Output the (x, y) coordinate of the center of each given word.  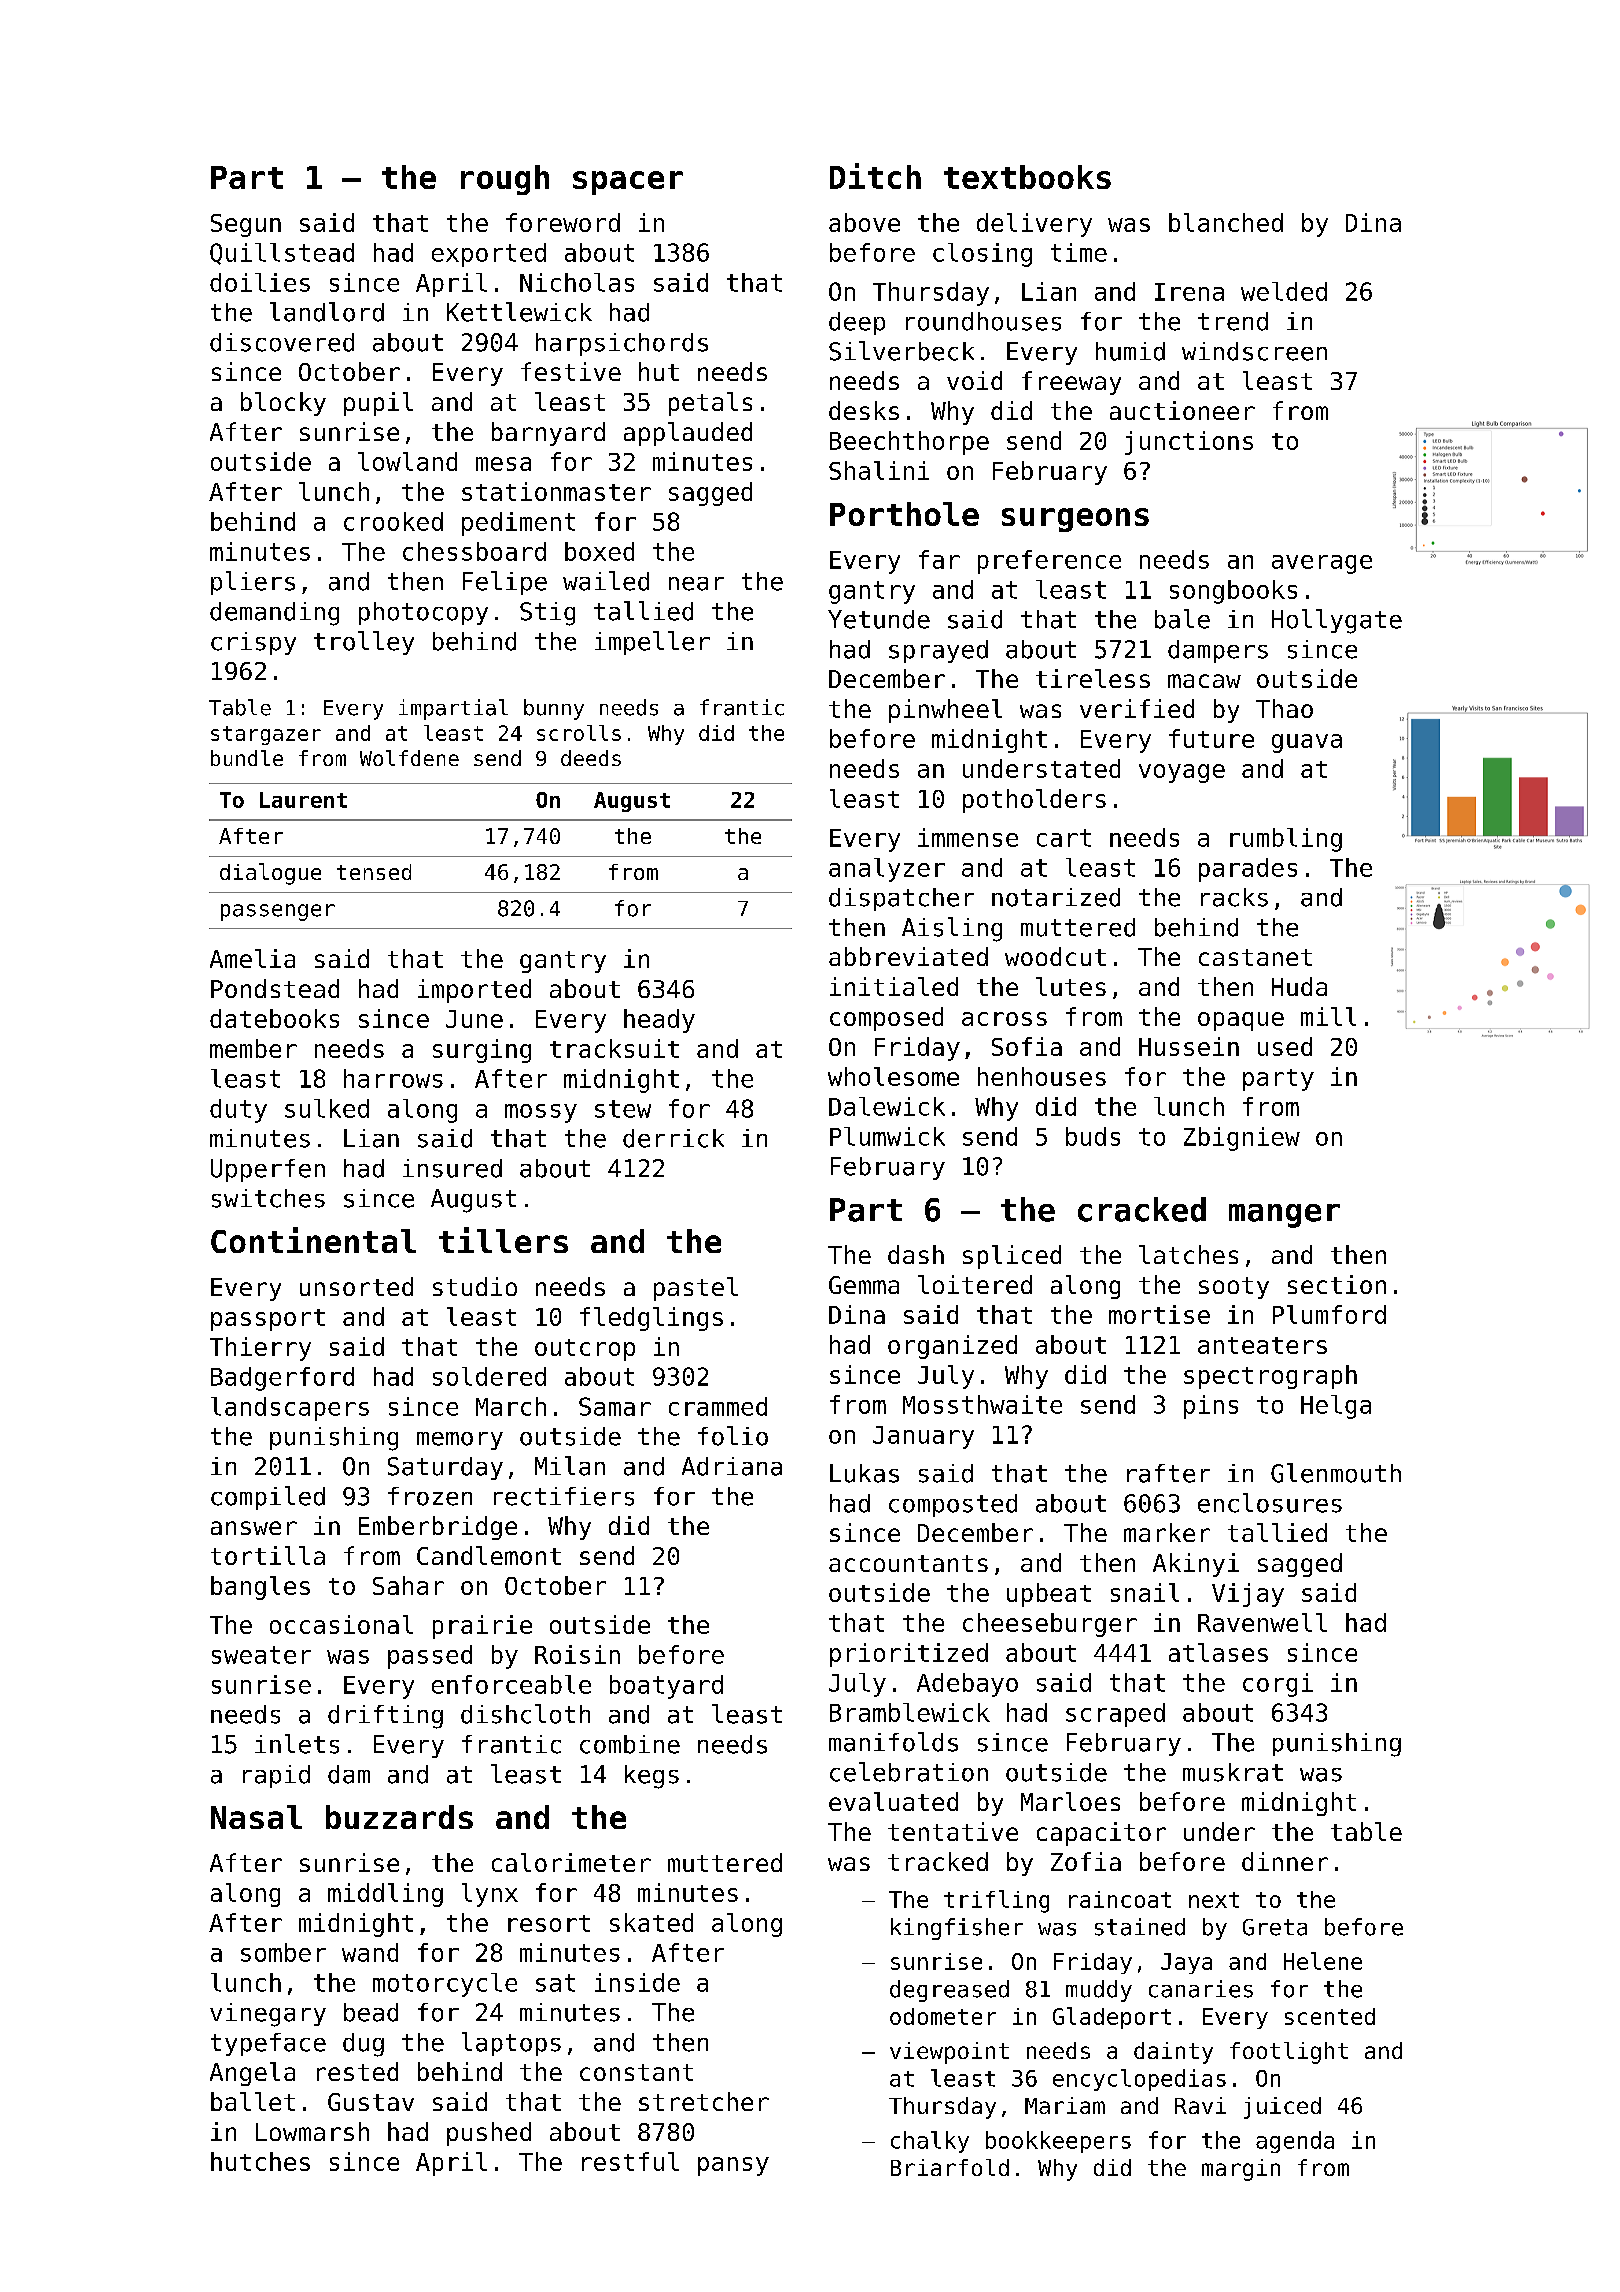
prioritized (909, 1655)
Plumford (1329, 1314)
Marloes (1070, 1801)
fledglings (651, 1319)
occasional (341, 1624)
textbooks (1027, 177)
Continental (313, 1240)
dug (363, 2045)
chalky (930, 2142)
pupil (378, 404)
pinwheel (945, 711)
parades (1248, 870)
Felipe (505, 583)
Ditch (875, 176)
